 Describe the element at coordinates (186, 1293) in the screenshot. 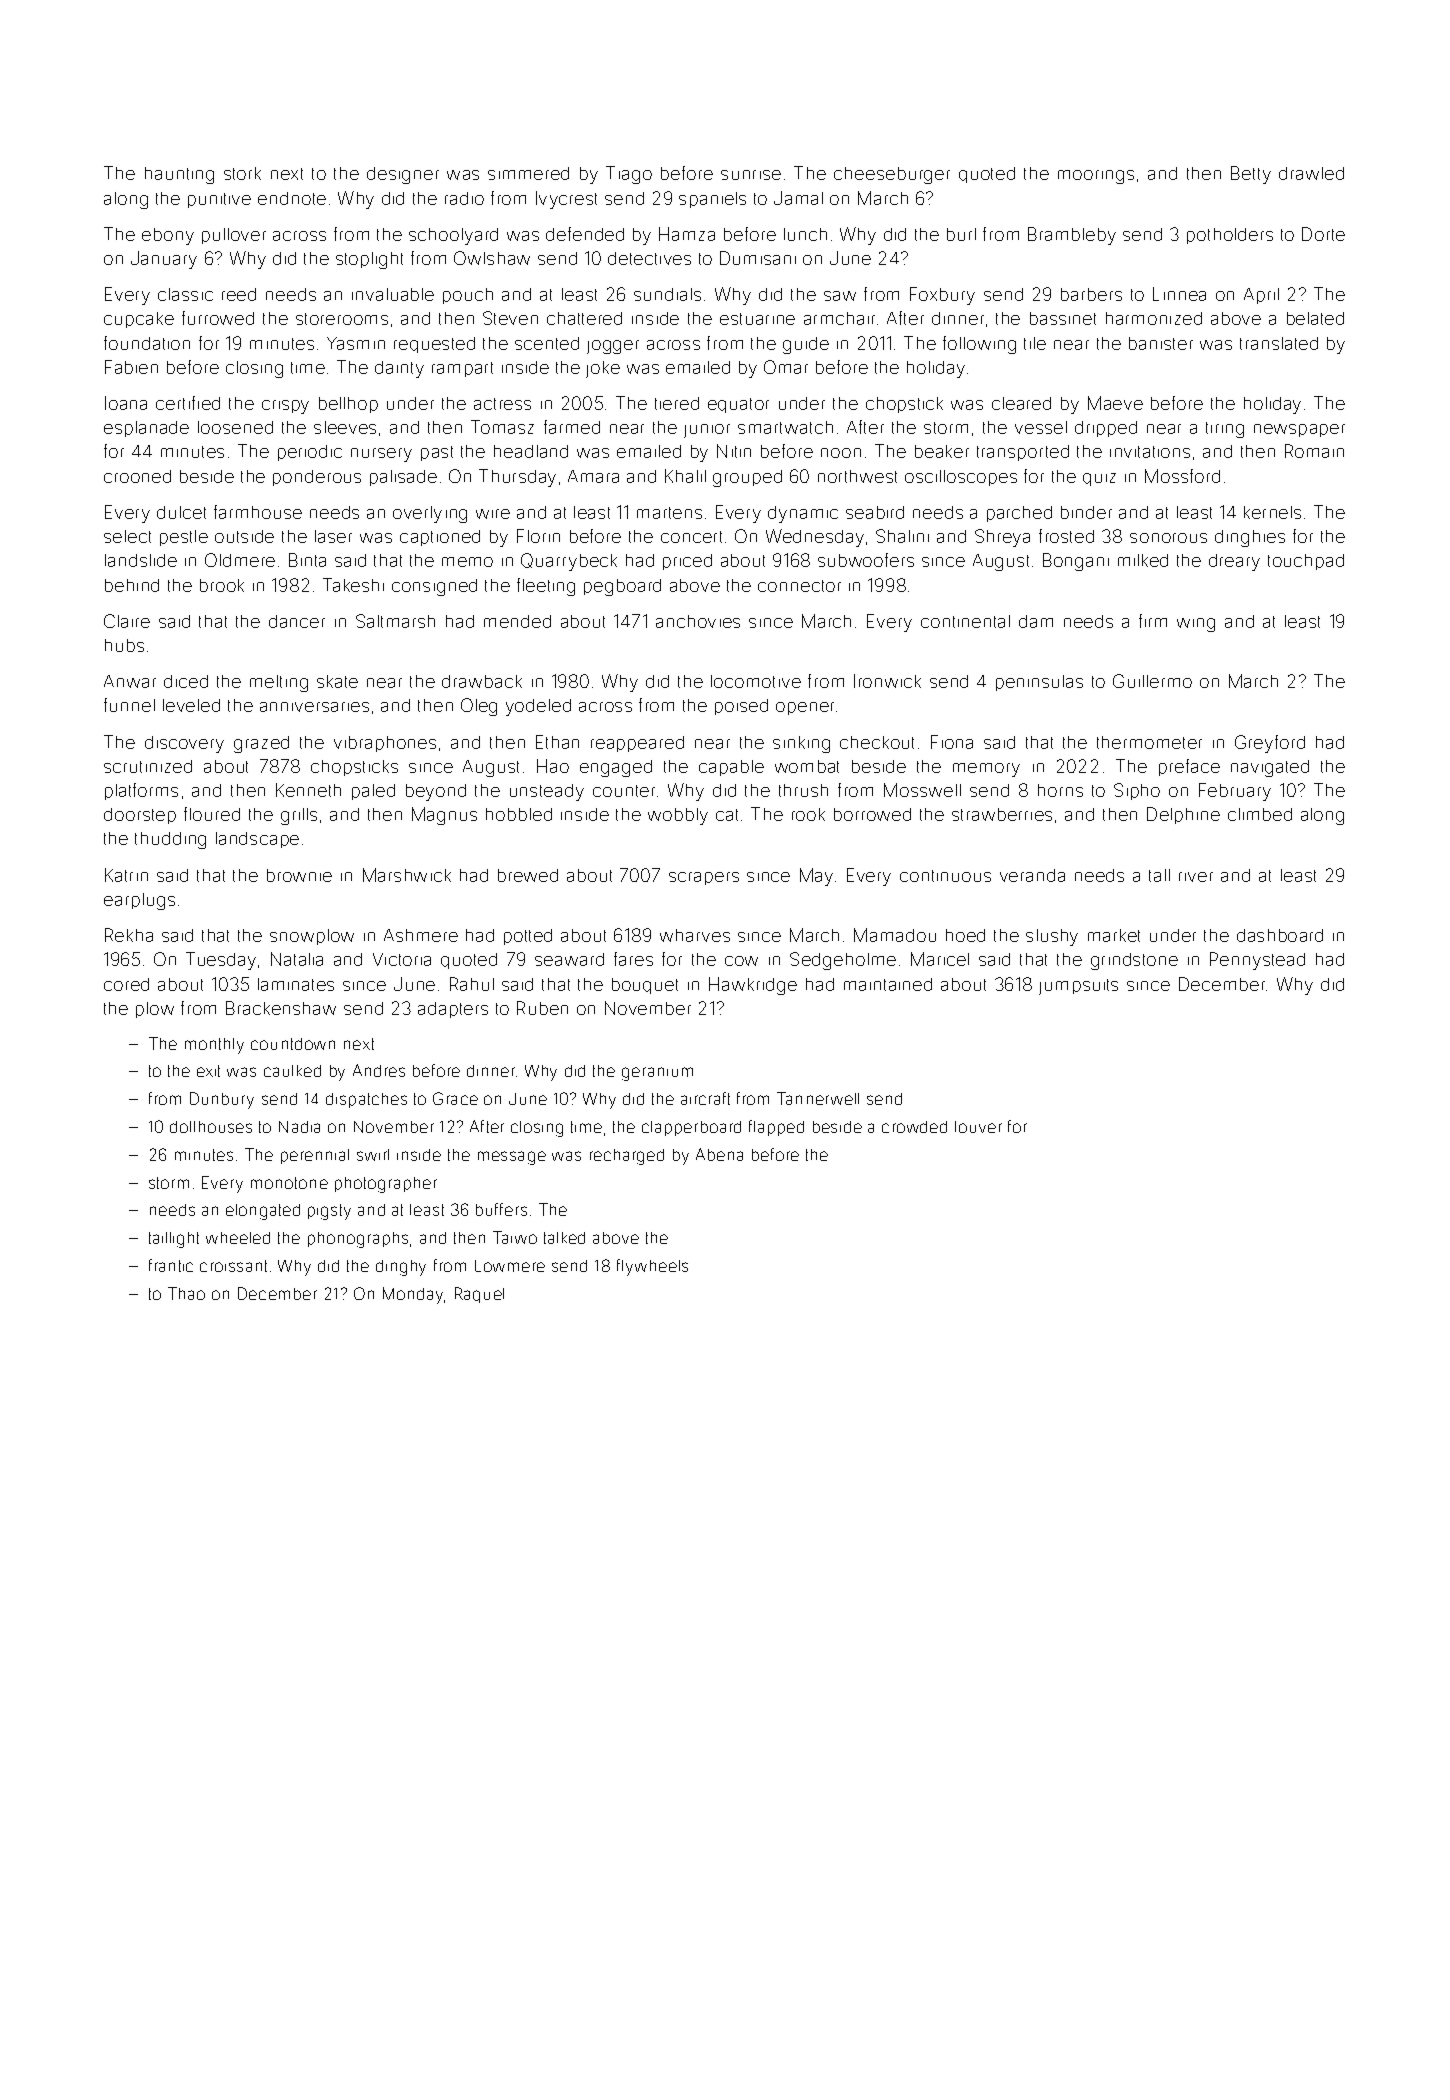

I see `Thao` at that location.
